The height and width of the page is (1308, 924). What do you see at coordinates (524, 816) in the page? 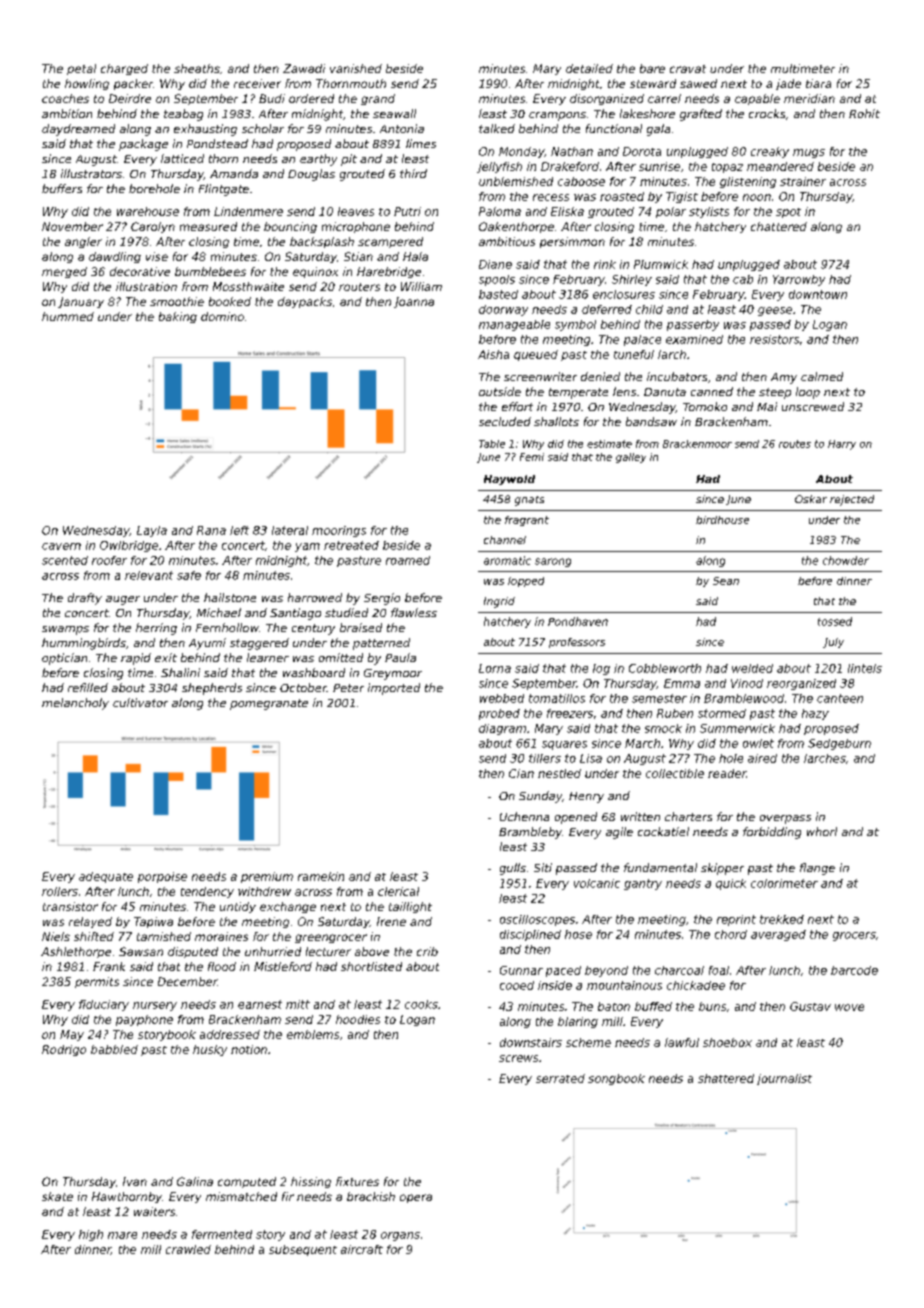
I see `Uchenna` at bounding box center [524, 816].
